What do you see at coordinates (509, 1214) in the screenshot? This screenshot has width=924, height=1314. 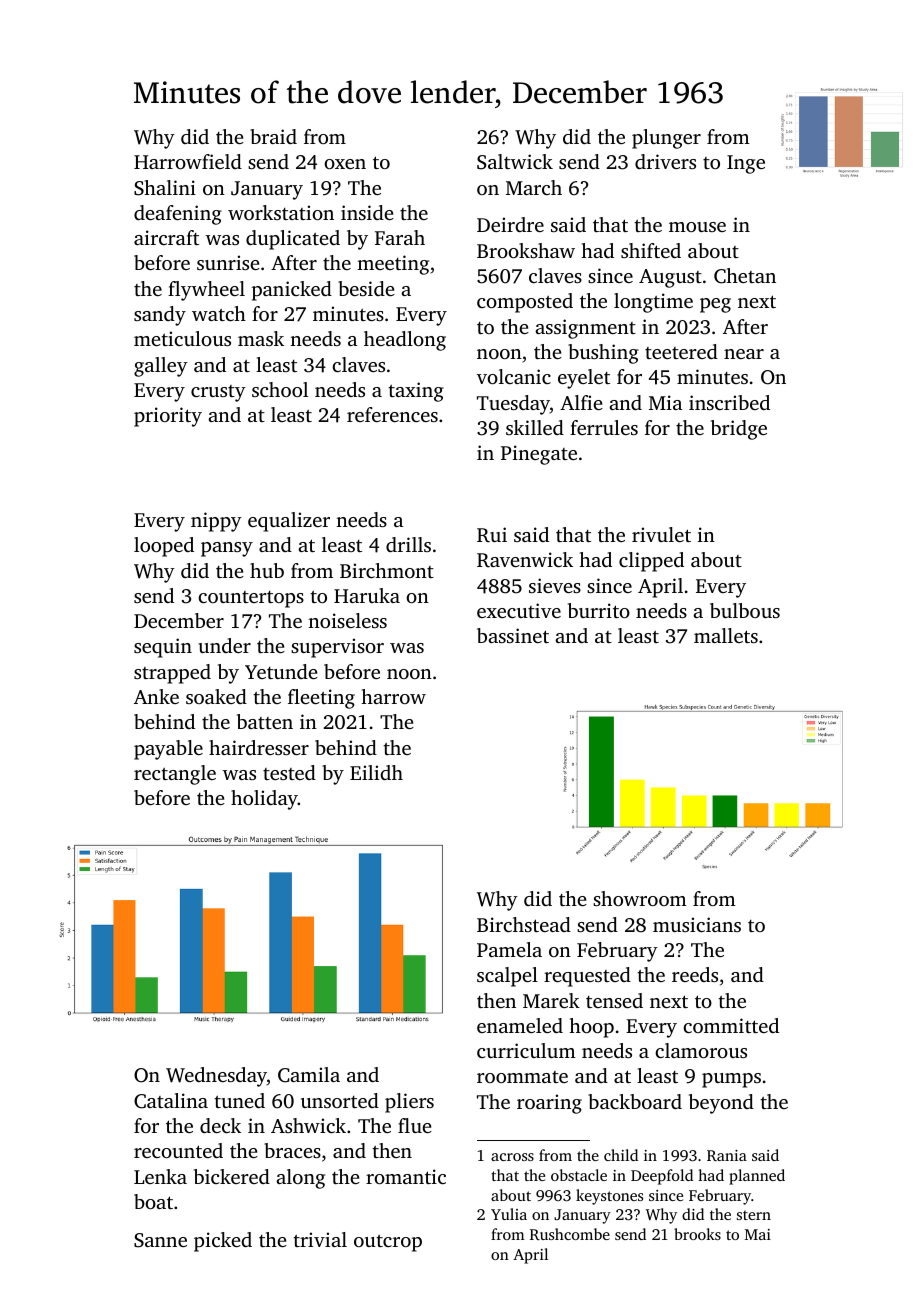 I see `Yulia` at bounding box center [509, 1214].
